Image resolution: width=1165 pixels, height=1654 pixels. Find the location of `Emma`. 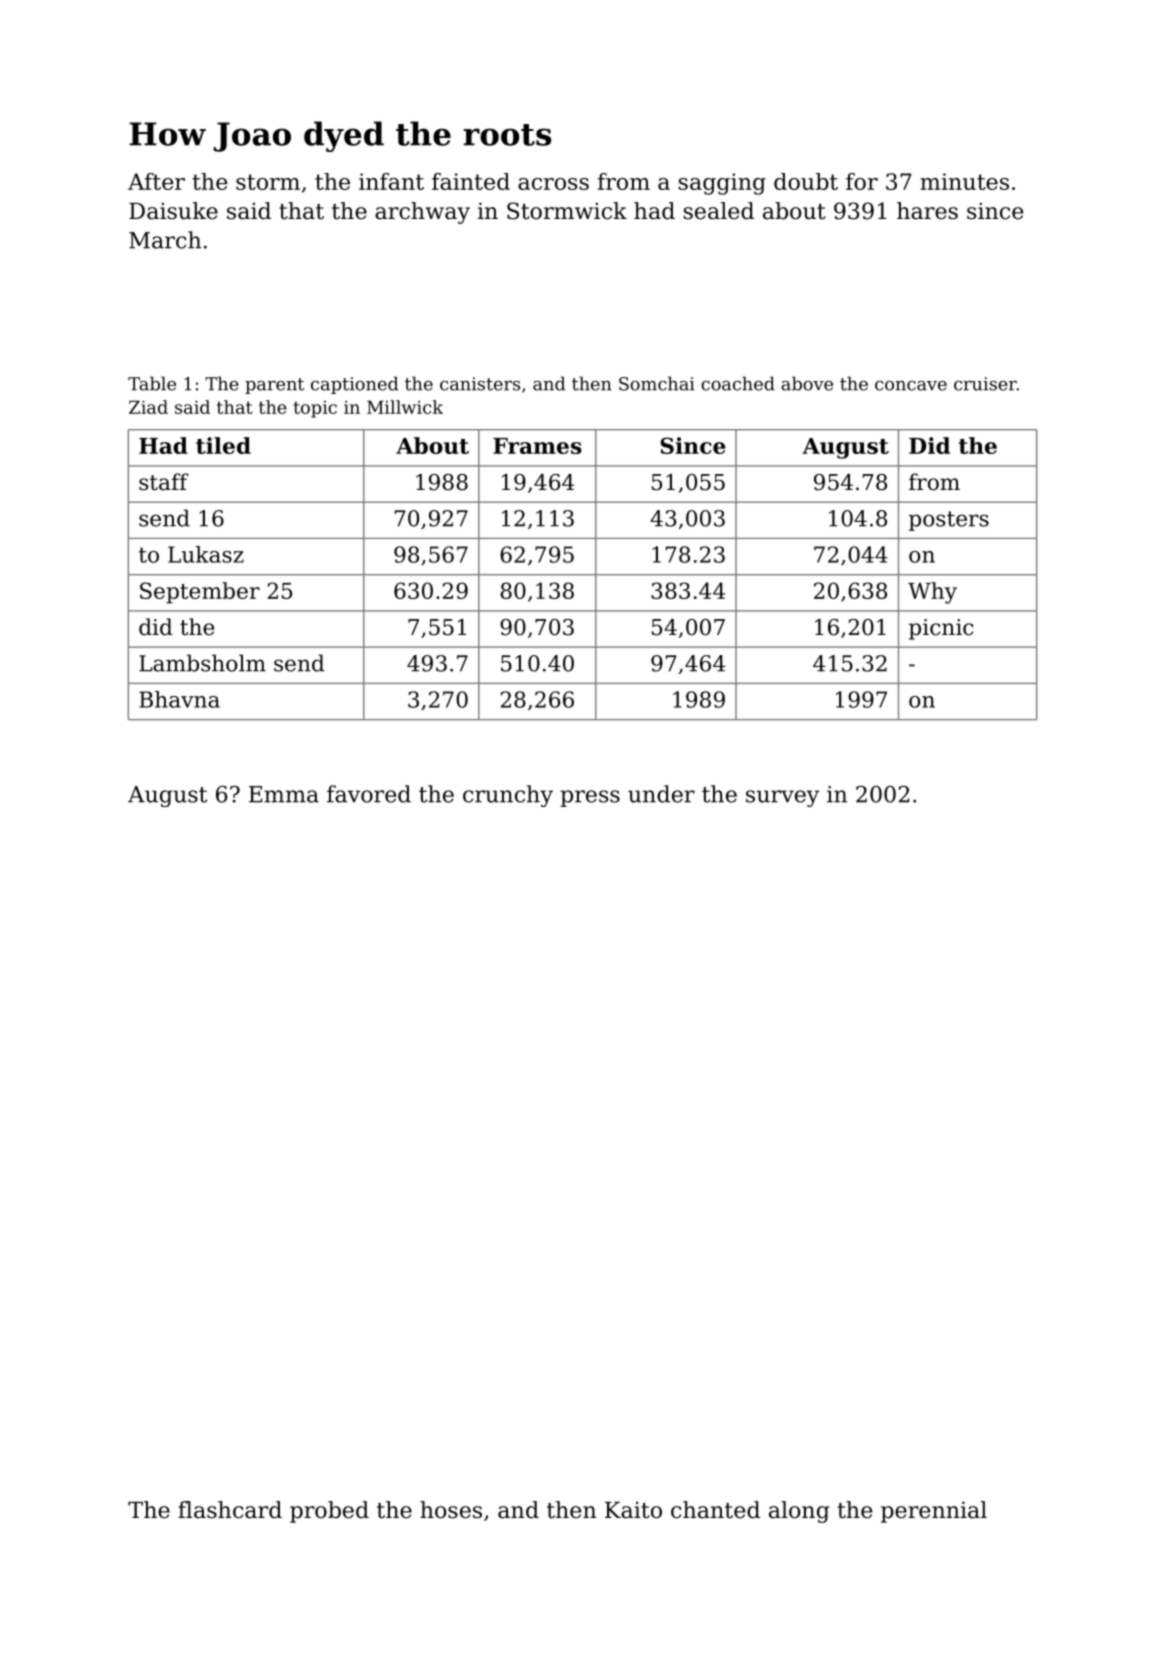

Emma is located at coordinates (284, 794).
